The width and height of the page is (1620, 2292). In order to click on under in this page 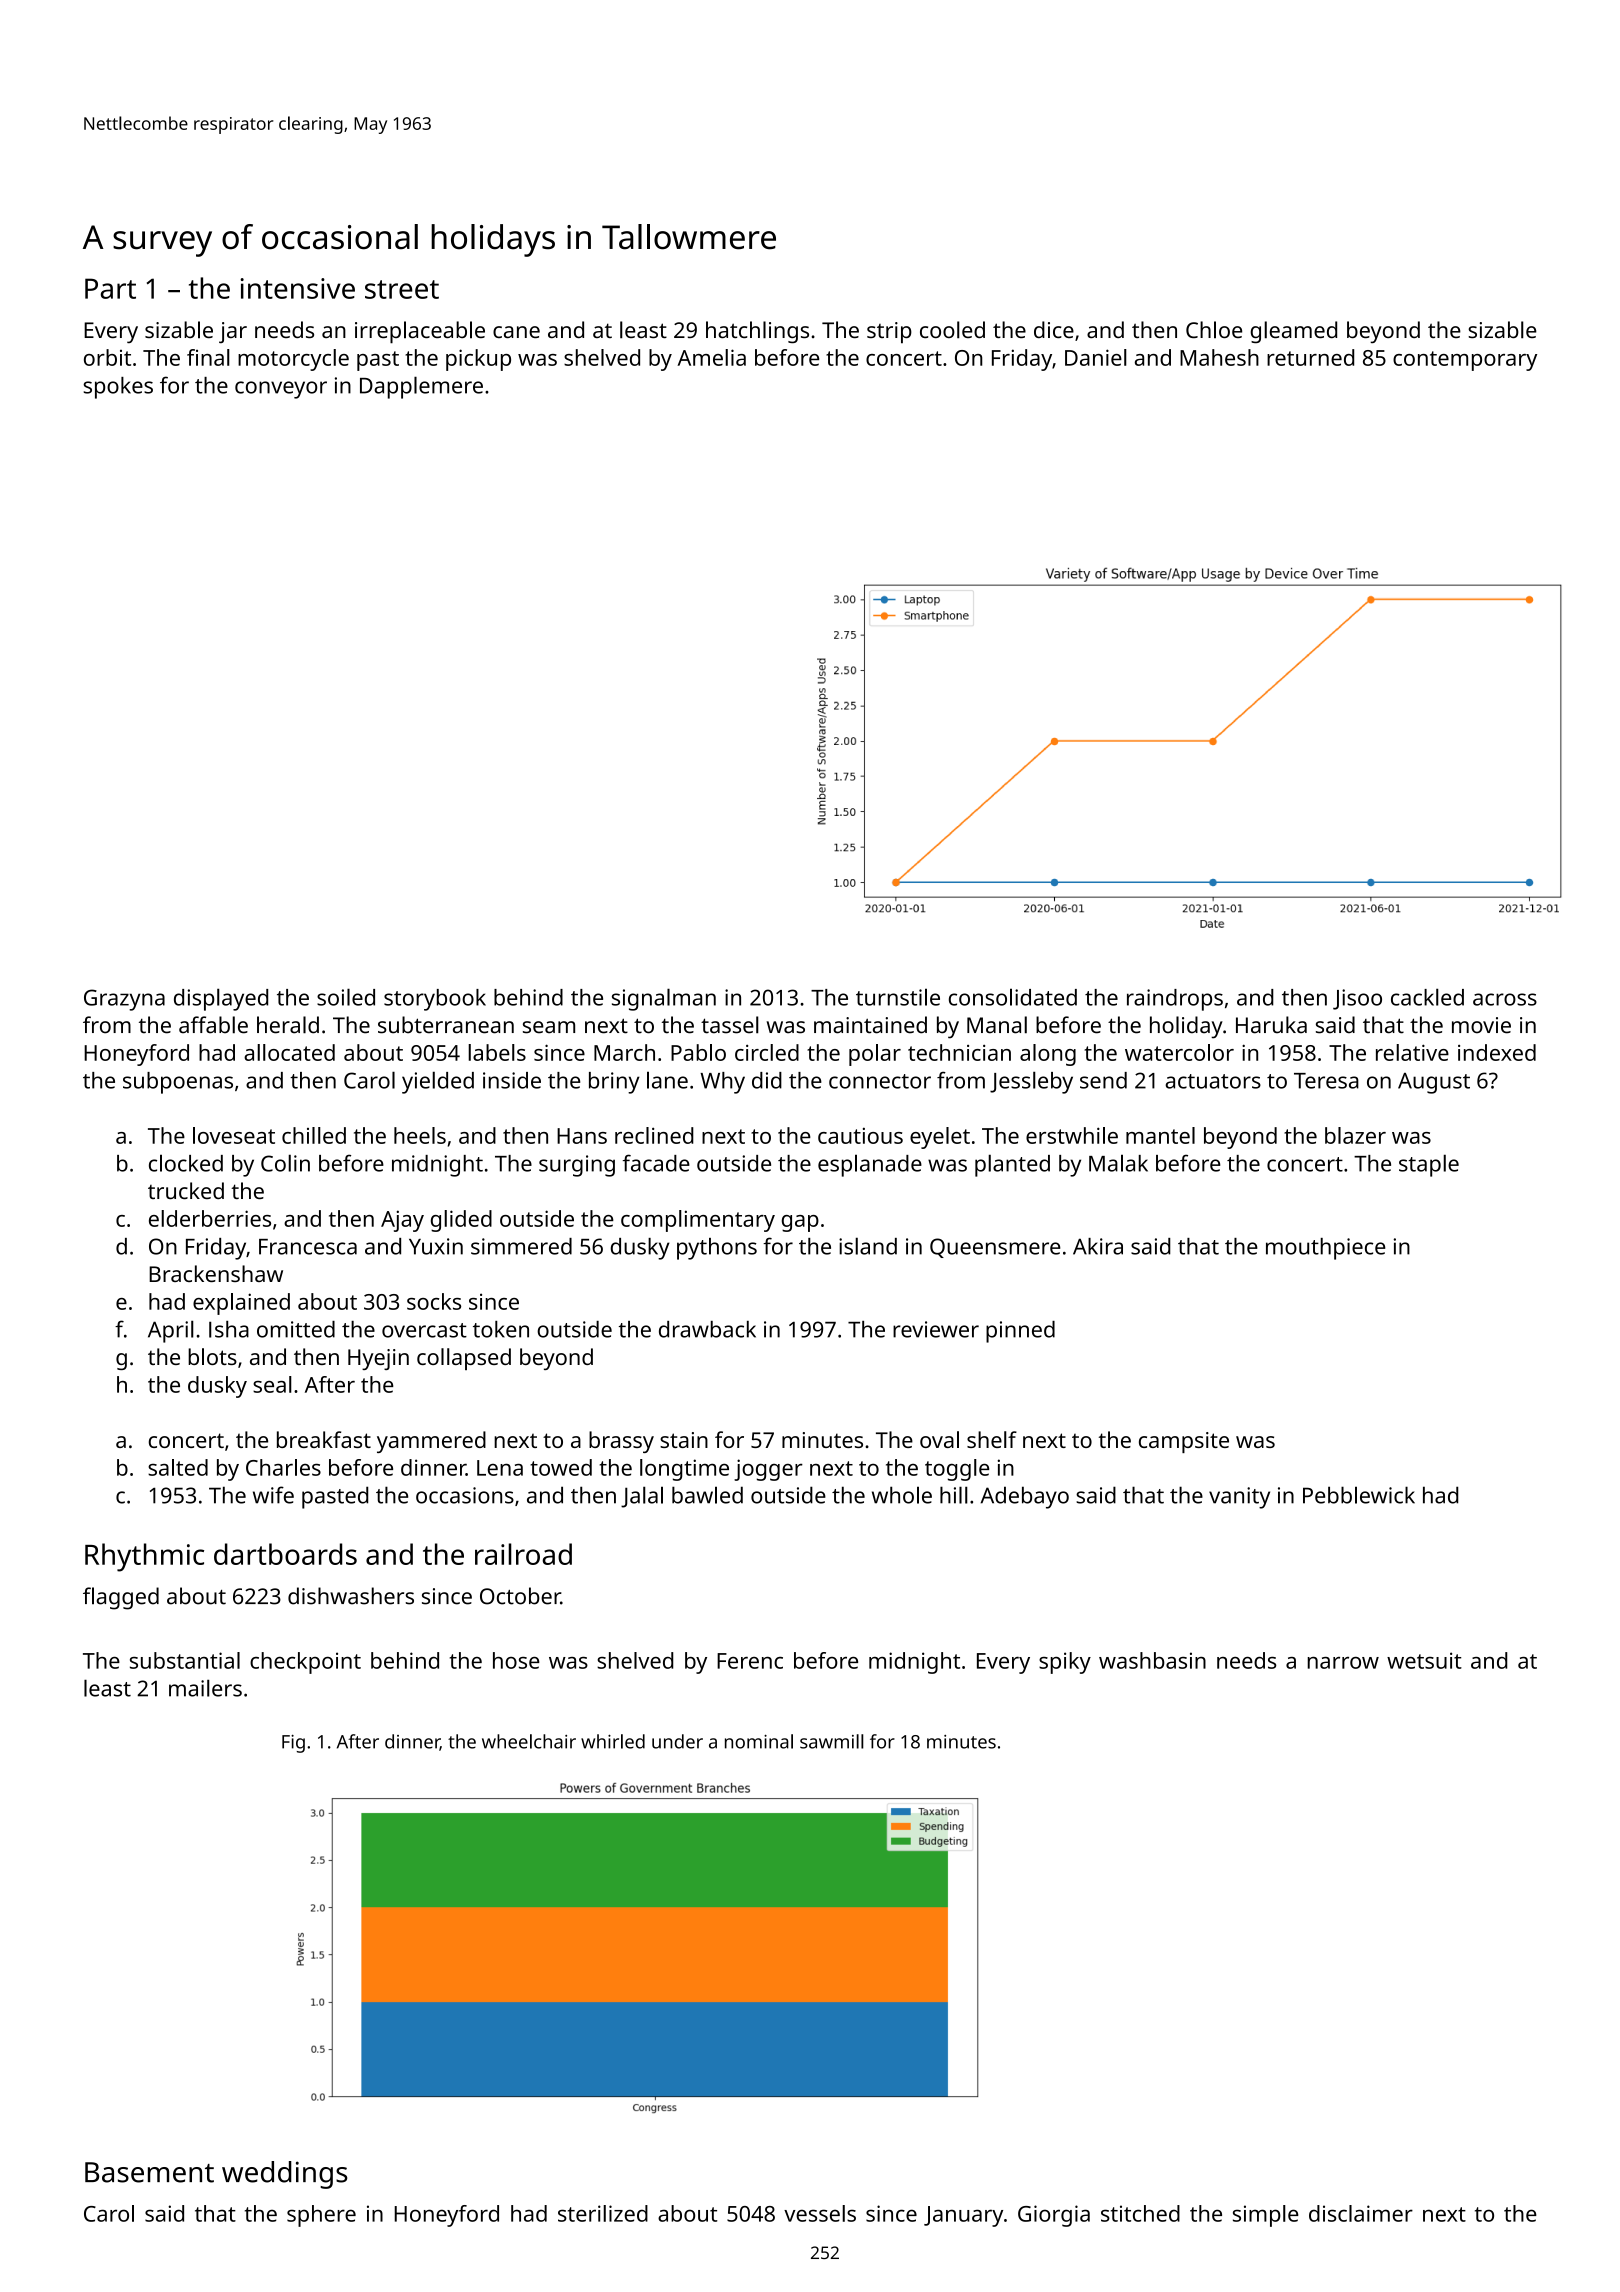, I will do `click(677, 1741)`.
